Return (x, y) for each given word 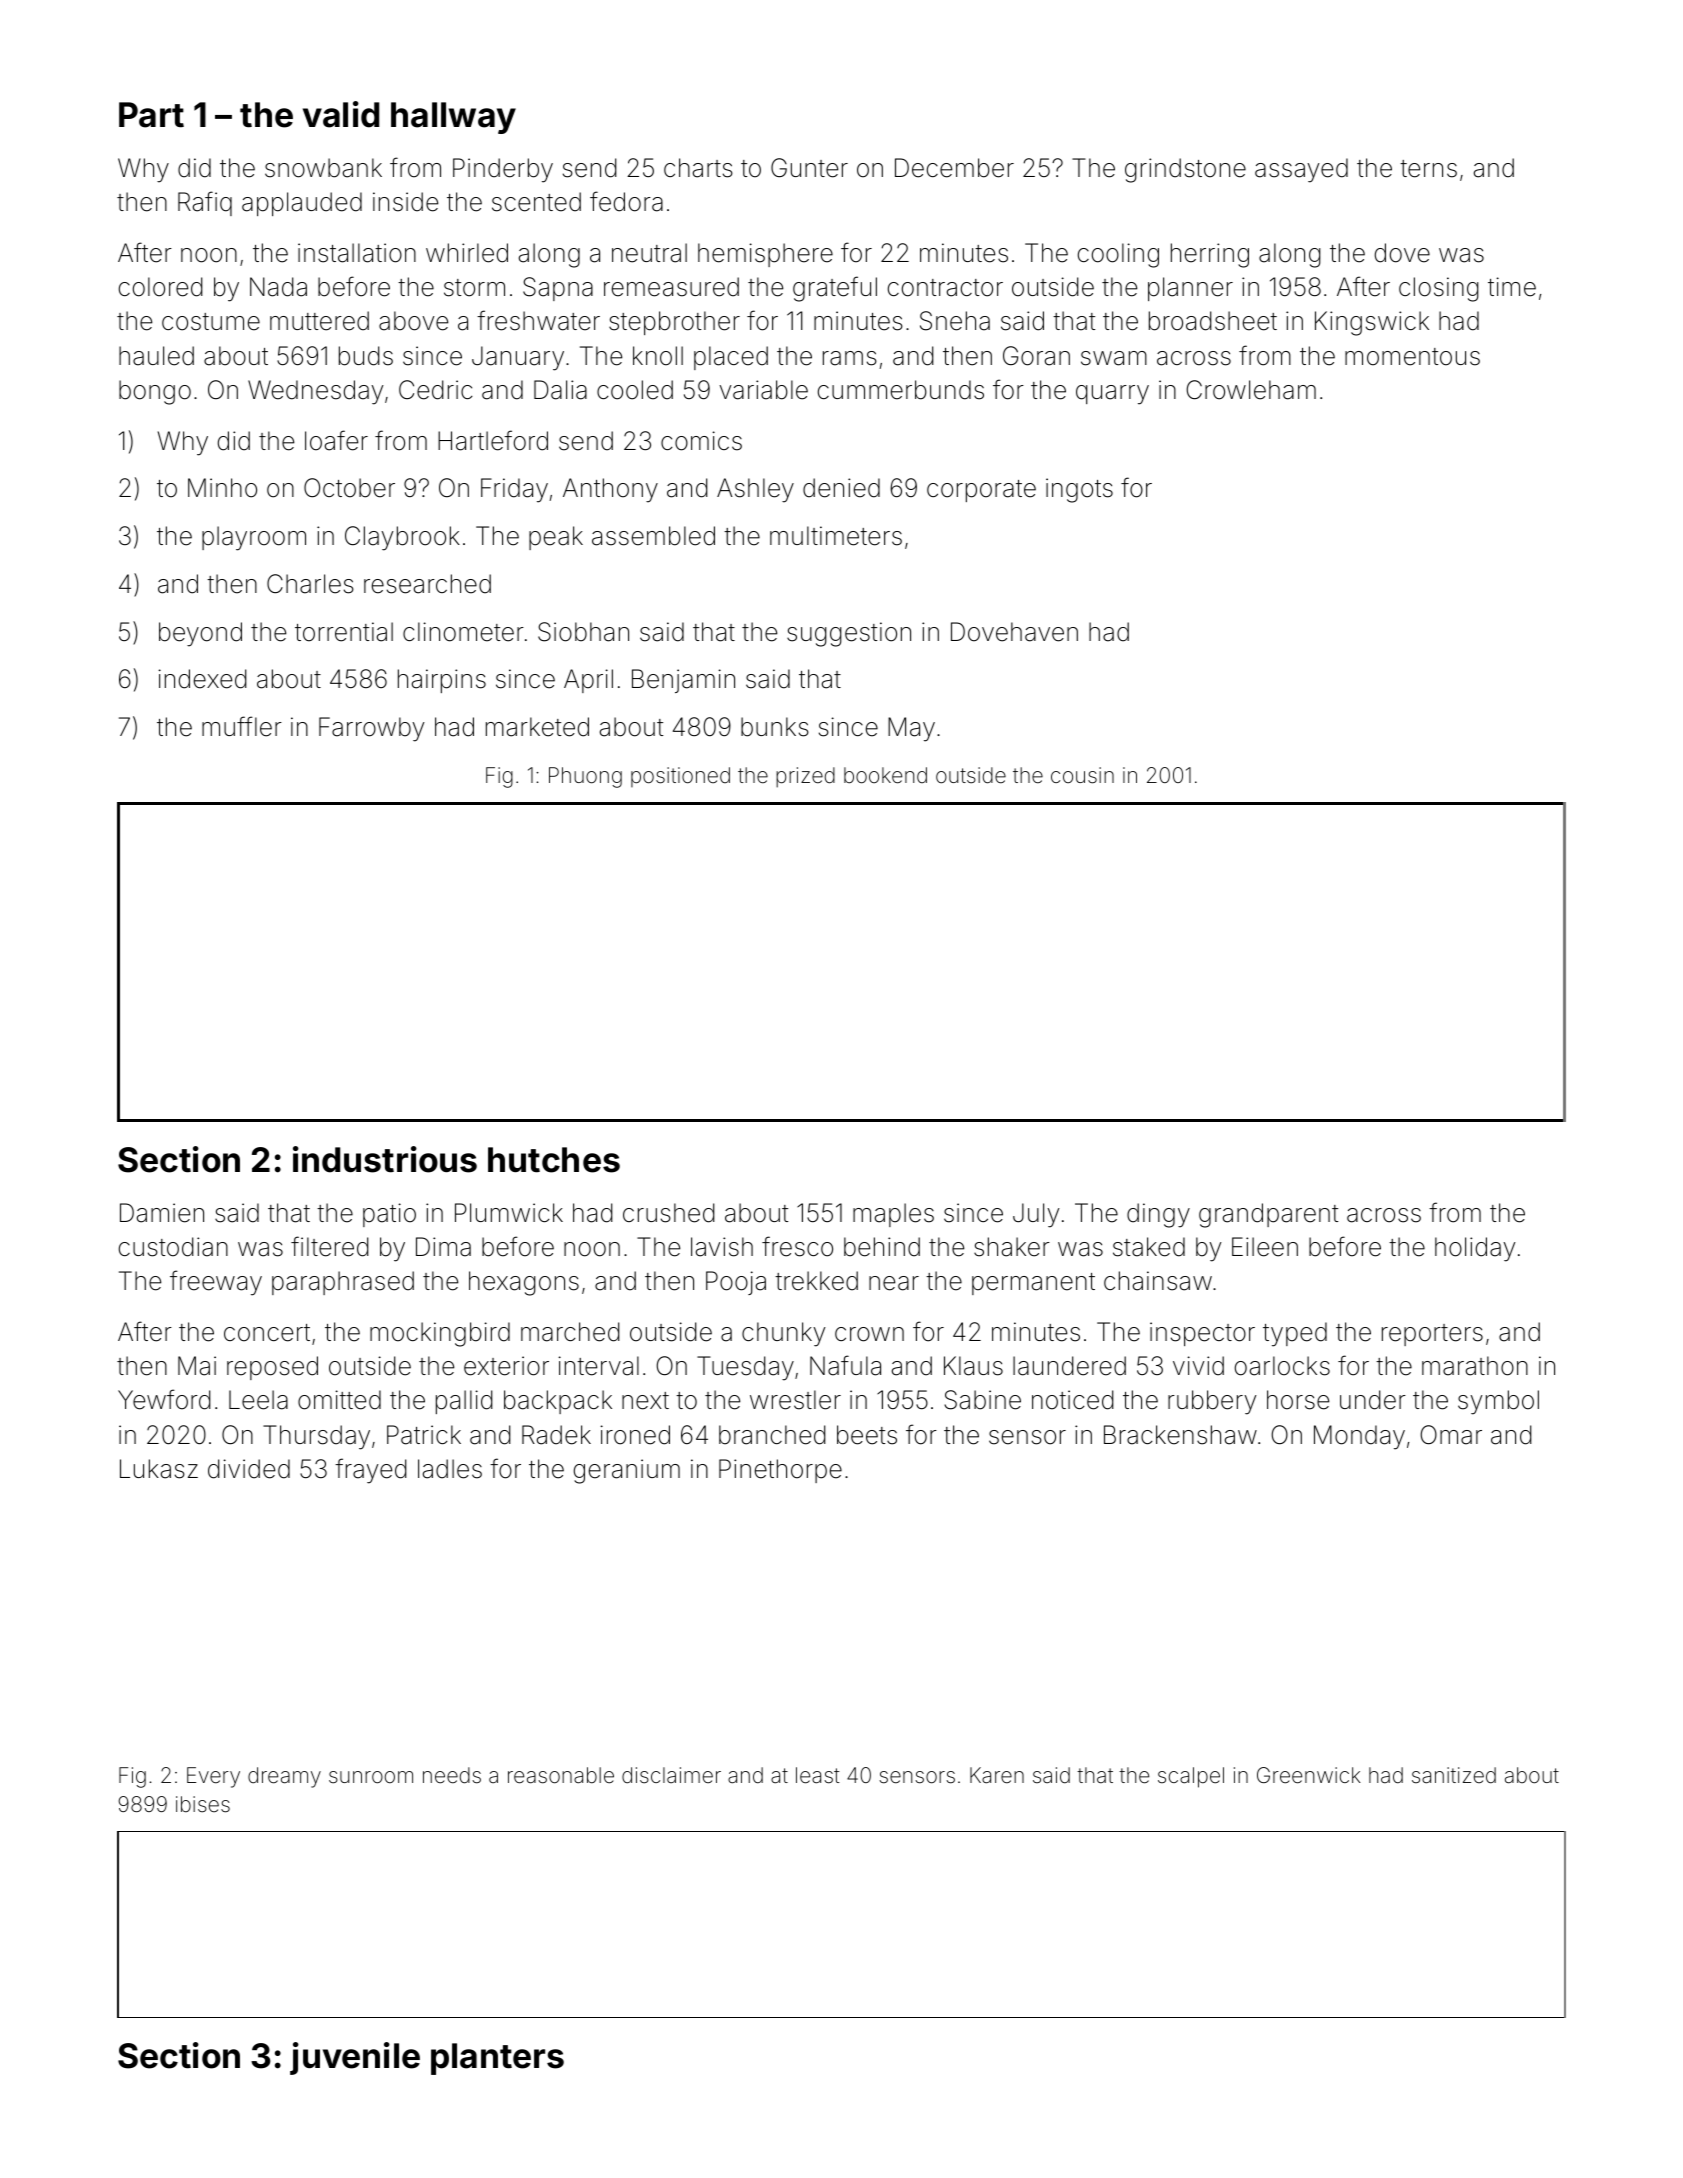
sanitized (1454, 1775)
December (954, 168)
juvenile (355, 2058)
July (1036, 1215)
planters (497, 2059)
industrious (385, 1159)
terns (1428, 169)
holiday (1475, 1249)
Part (151, 115)
